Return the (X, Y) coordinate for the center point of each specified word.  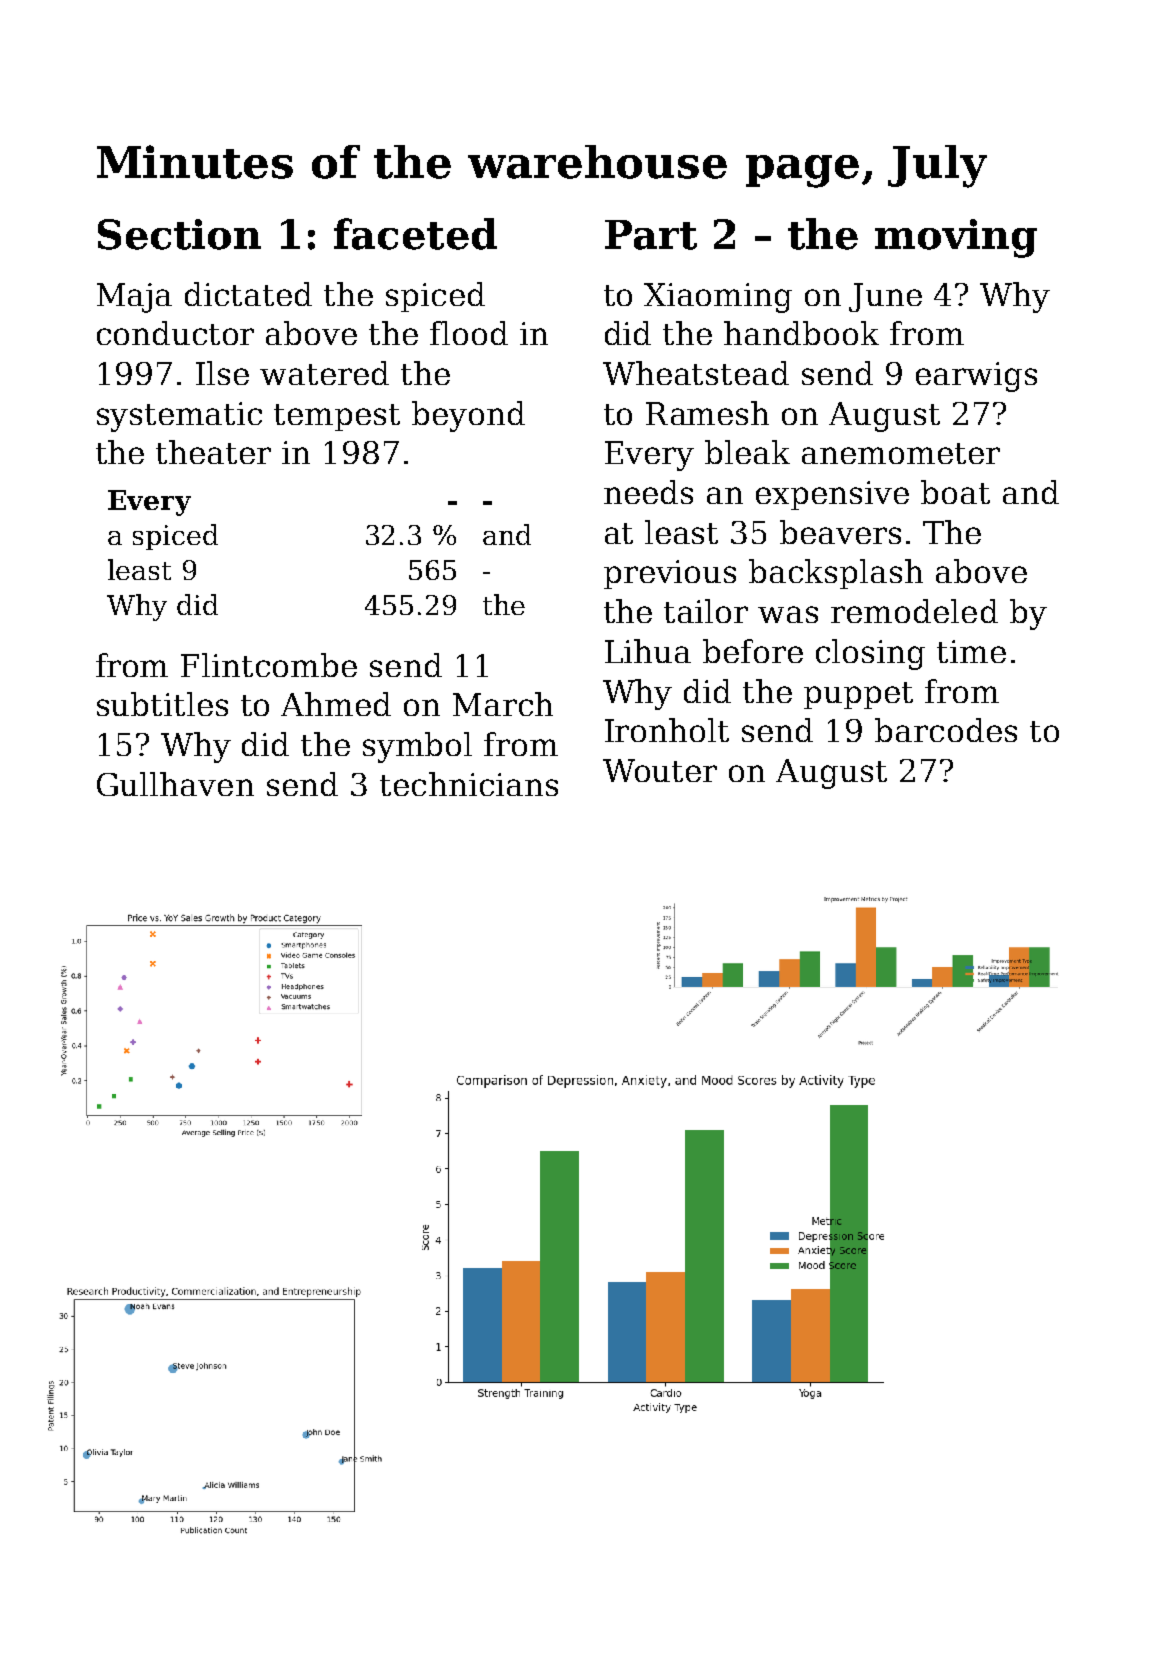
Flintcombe (269, 665)
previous (670, 574)
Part (651, 235)
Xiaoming (718, 298)
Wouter (660, 770)
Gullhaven (175, 784)
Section (179, 234)
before (753, 651)
